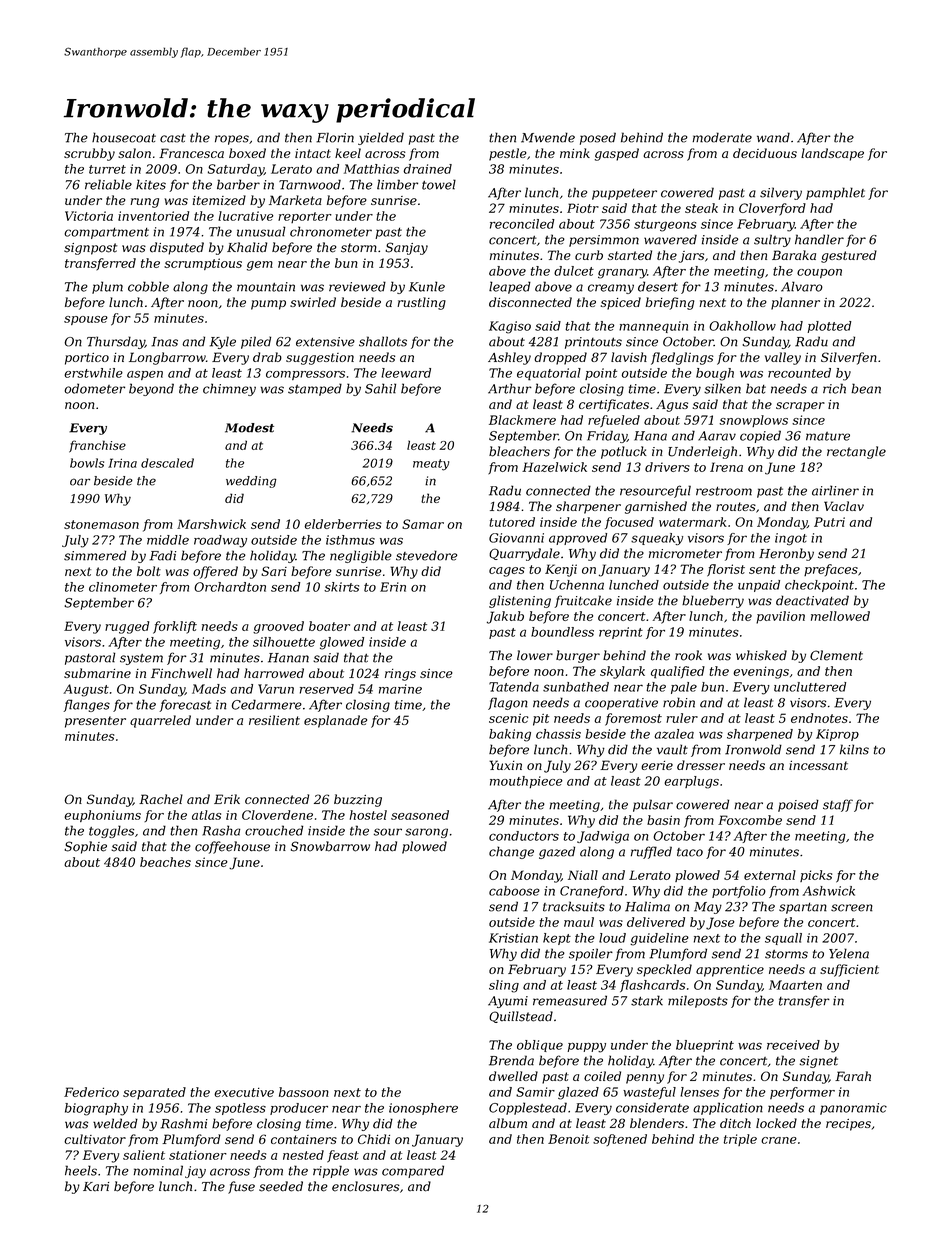 The image size is (952, 1233). What do you see at coordinates (524, 836) in the document?
I see `conductors` at bounding box center [524, 836].
